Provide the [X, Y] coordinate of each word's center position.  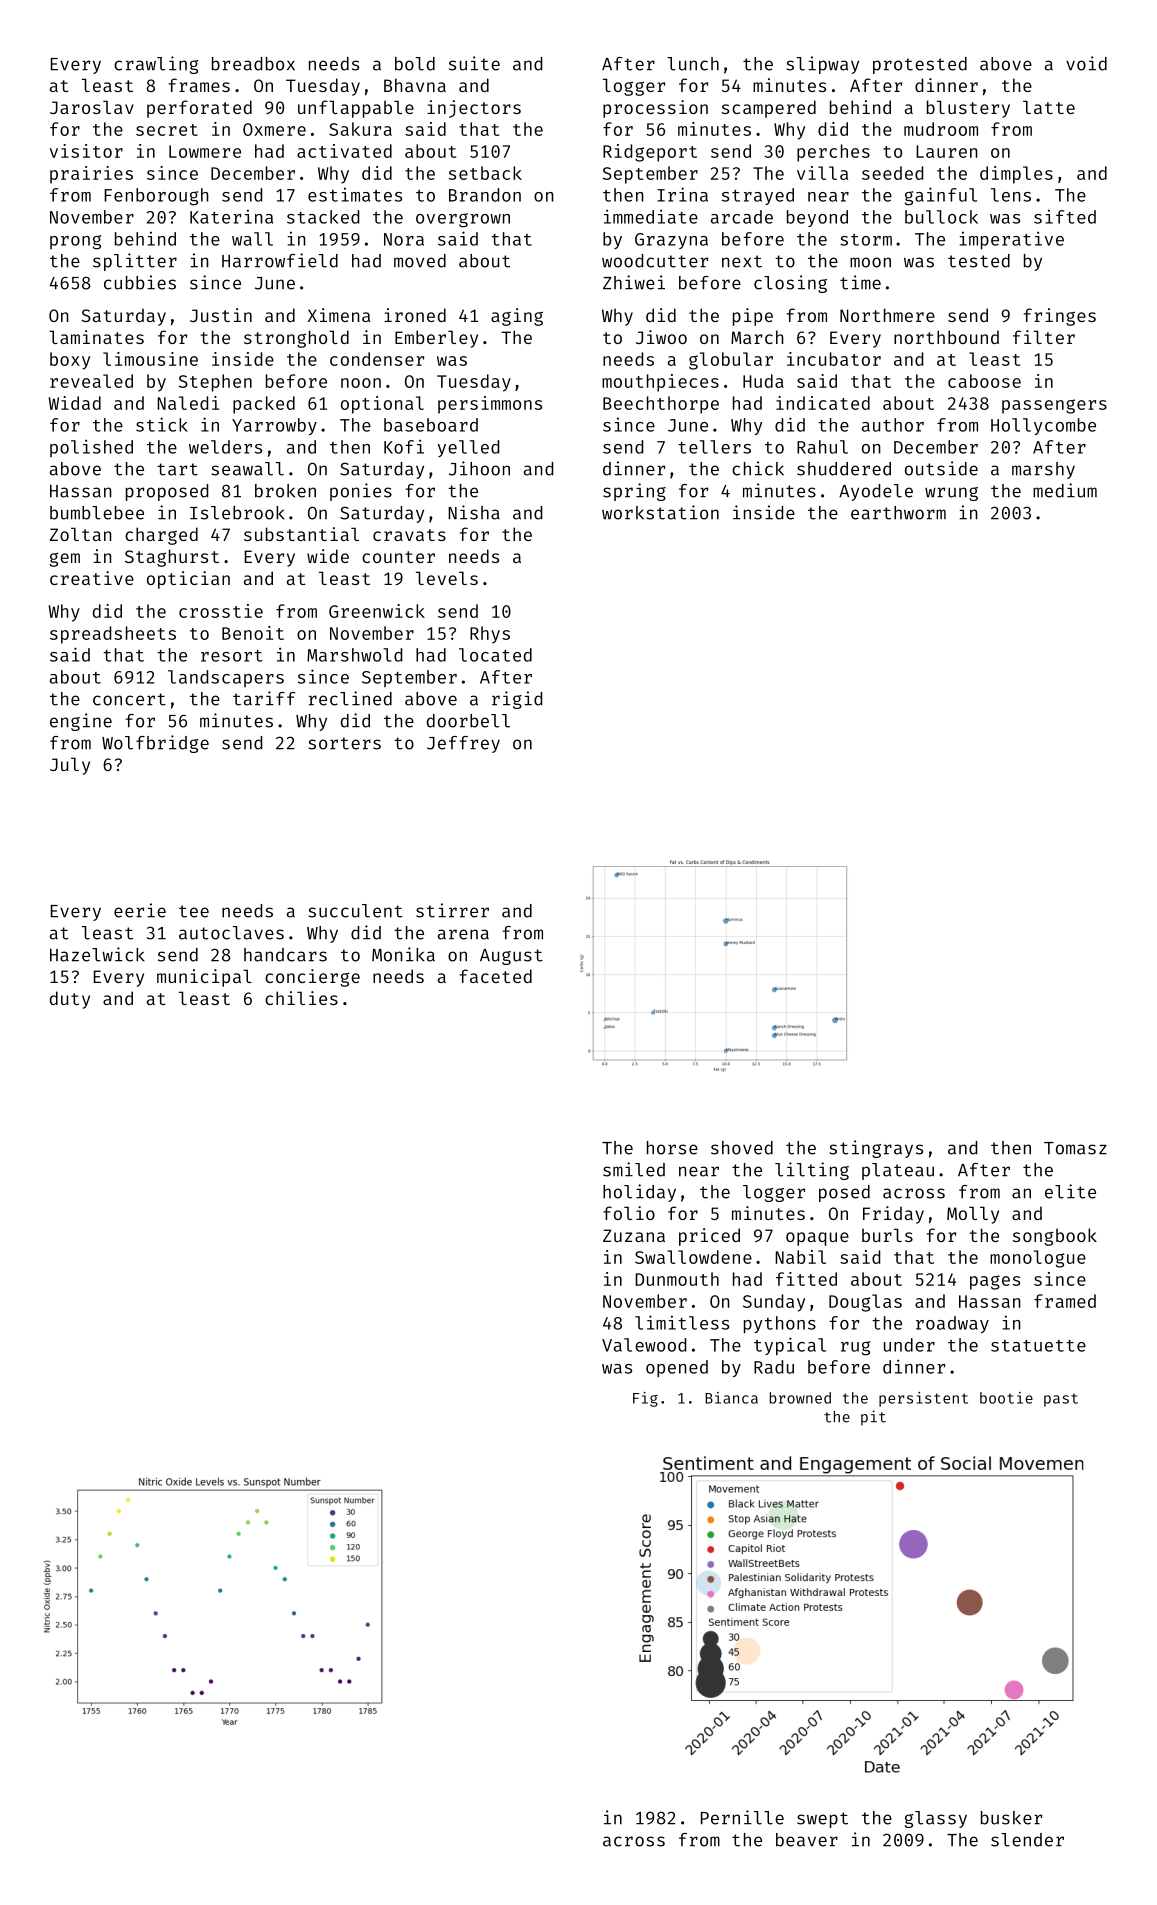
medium [1065, 490]
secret [167, 130]
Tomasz [1075, 1148]
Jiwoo [661, 337]
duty [70, 1000]
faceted [496, 976]
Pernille [742, 1817]
